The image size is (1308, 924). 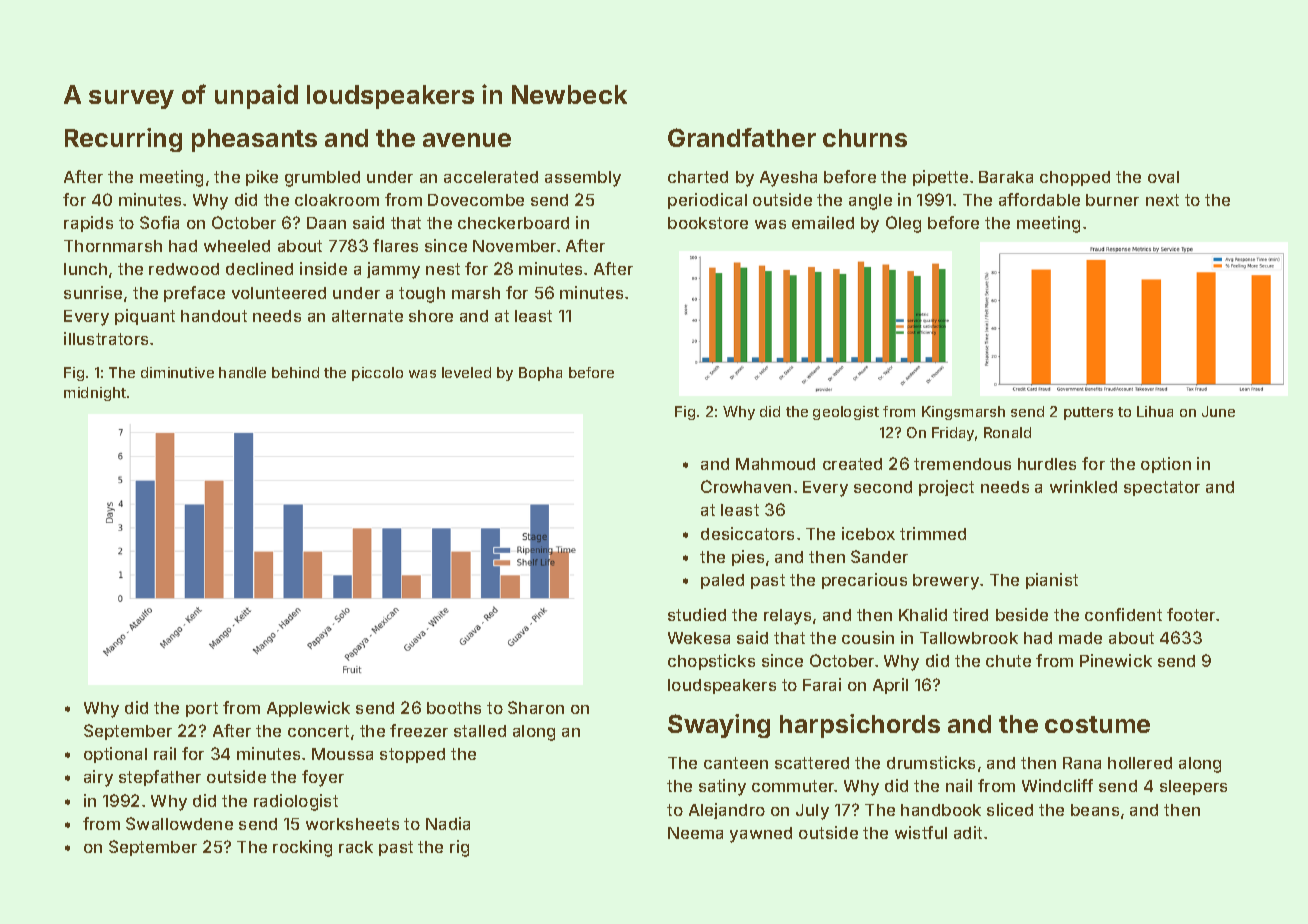 What do you see at coordinates (722, 581) in the screenshot?
I see `paled` at bounding box center [722, 581].
